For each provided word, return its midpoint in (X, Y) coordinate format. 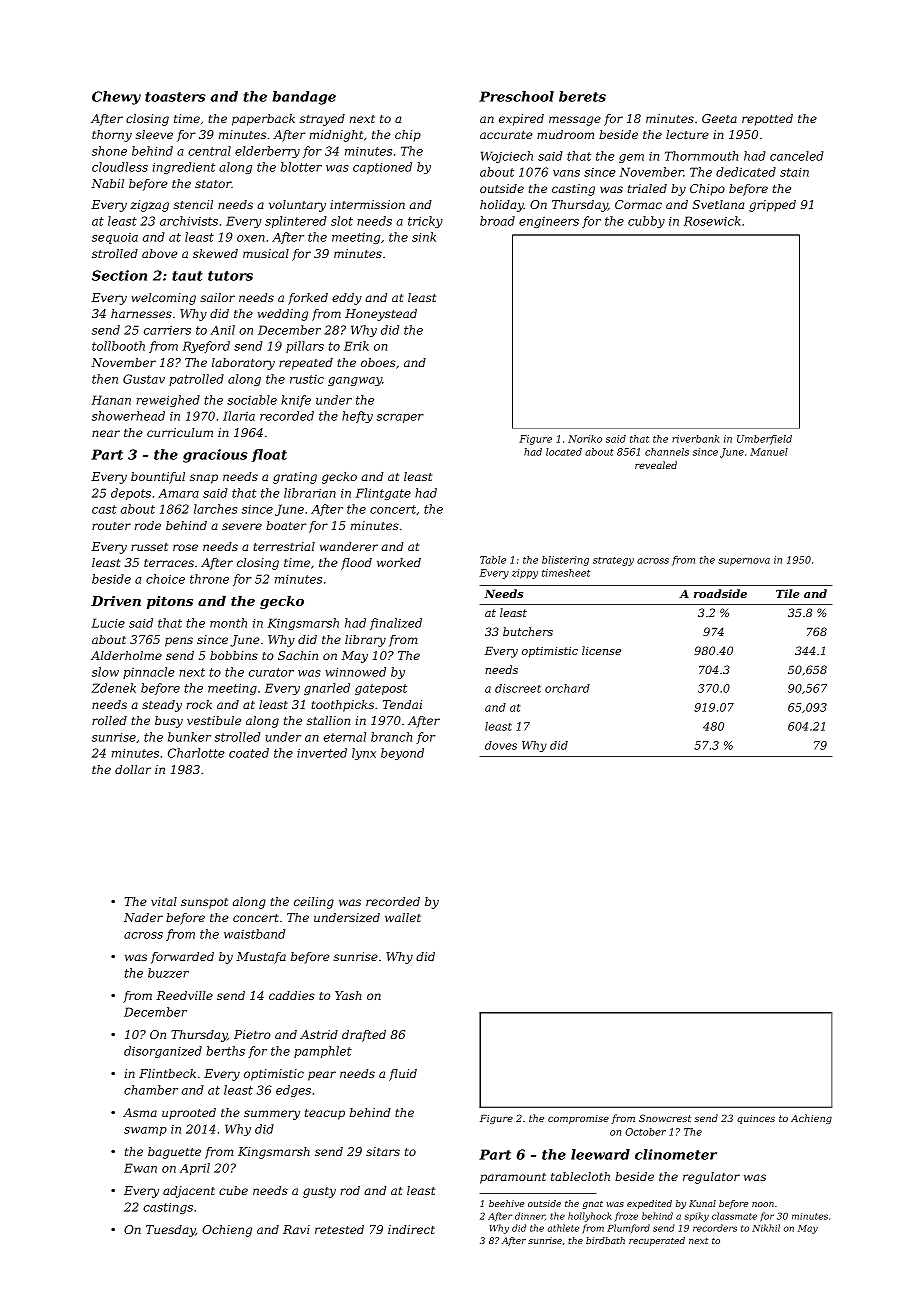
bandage (304, 98)
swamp (145, 1131)
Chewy (116, 98)
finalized (396, 624)
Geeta (719, 118)
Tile (788, 593)
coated (249, 753)
